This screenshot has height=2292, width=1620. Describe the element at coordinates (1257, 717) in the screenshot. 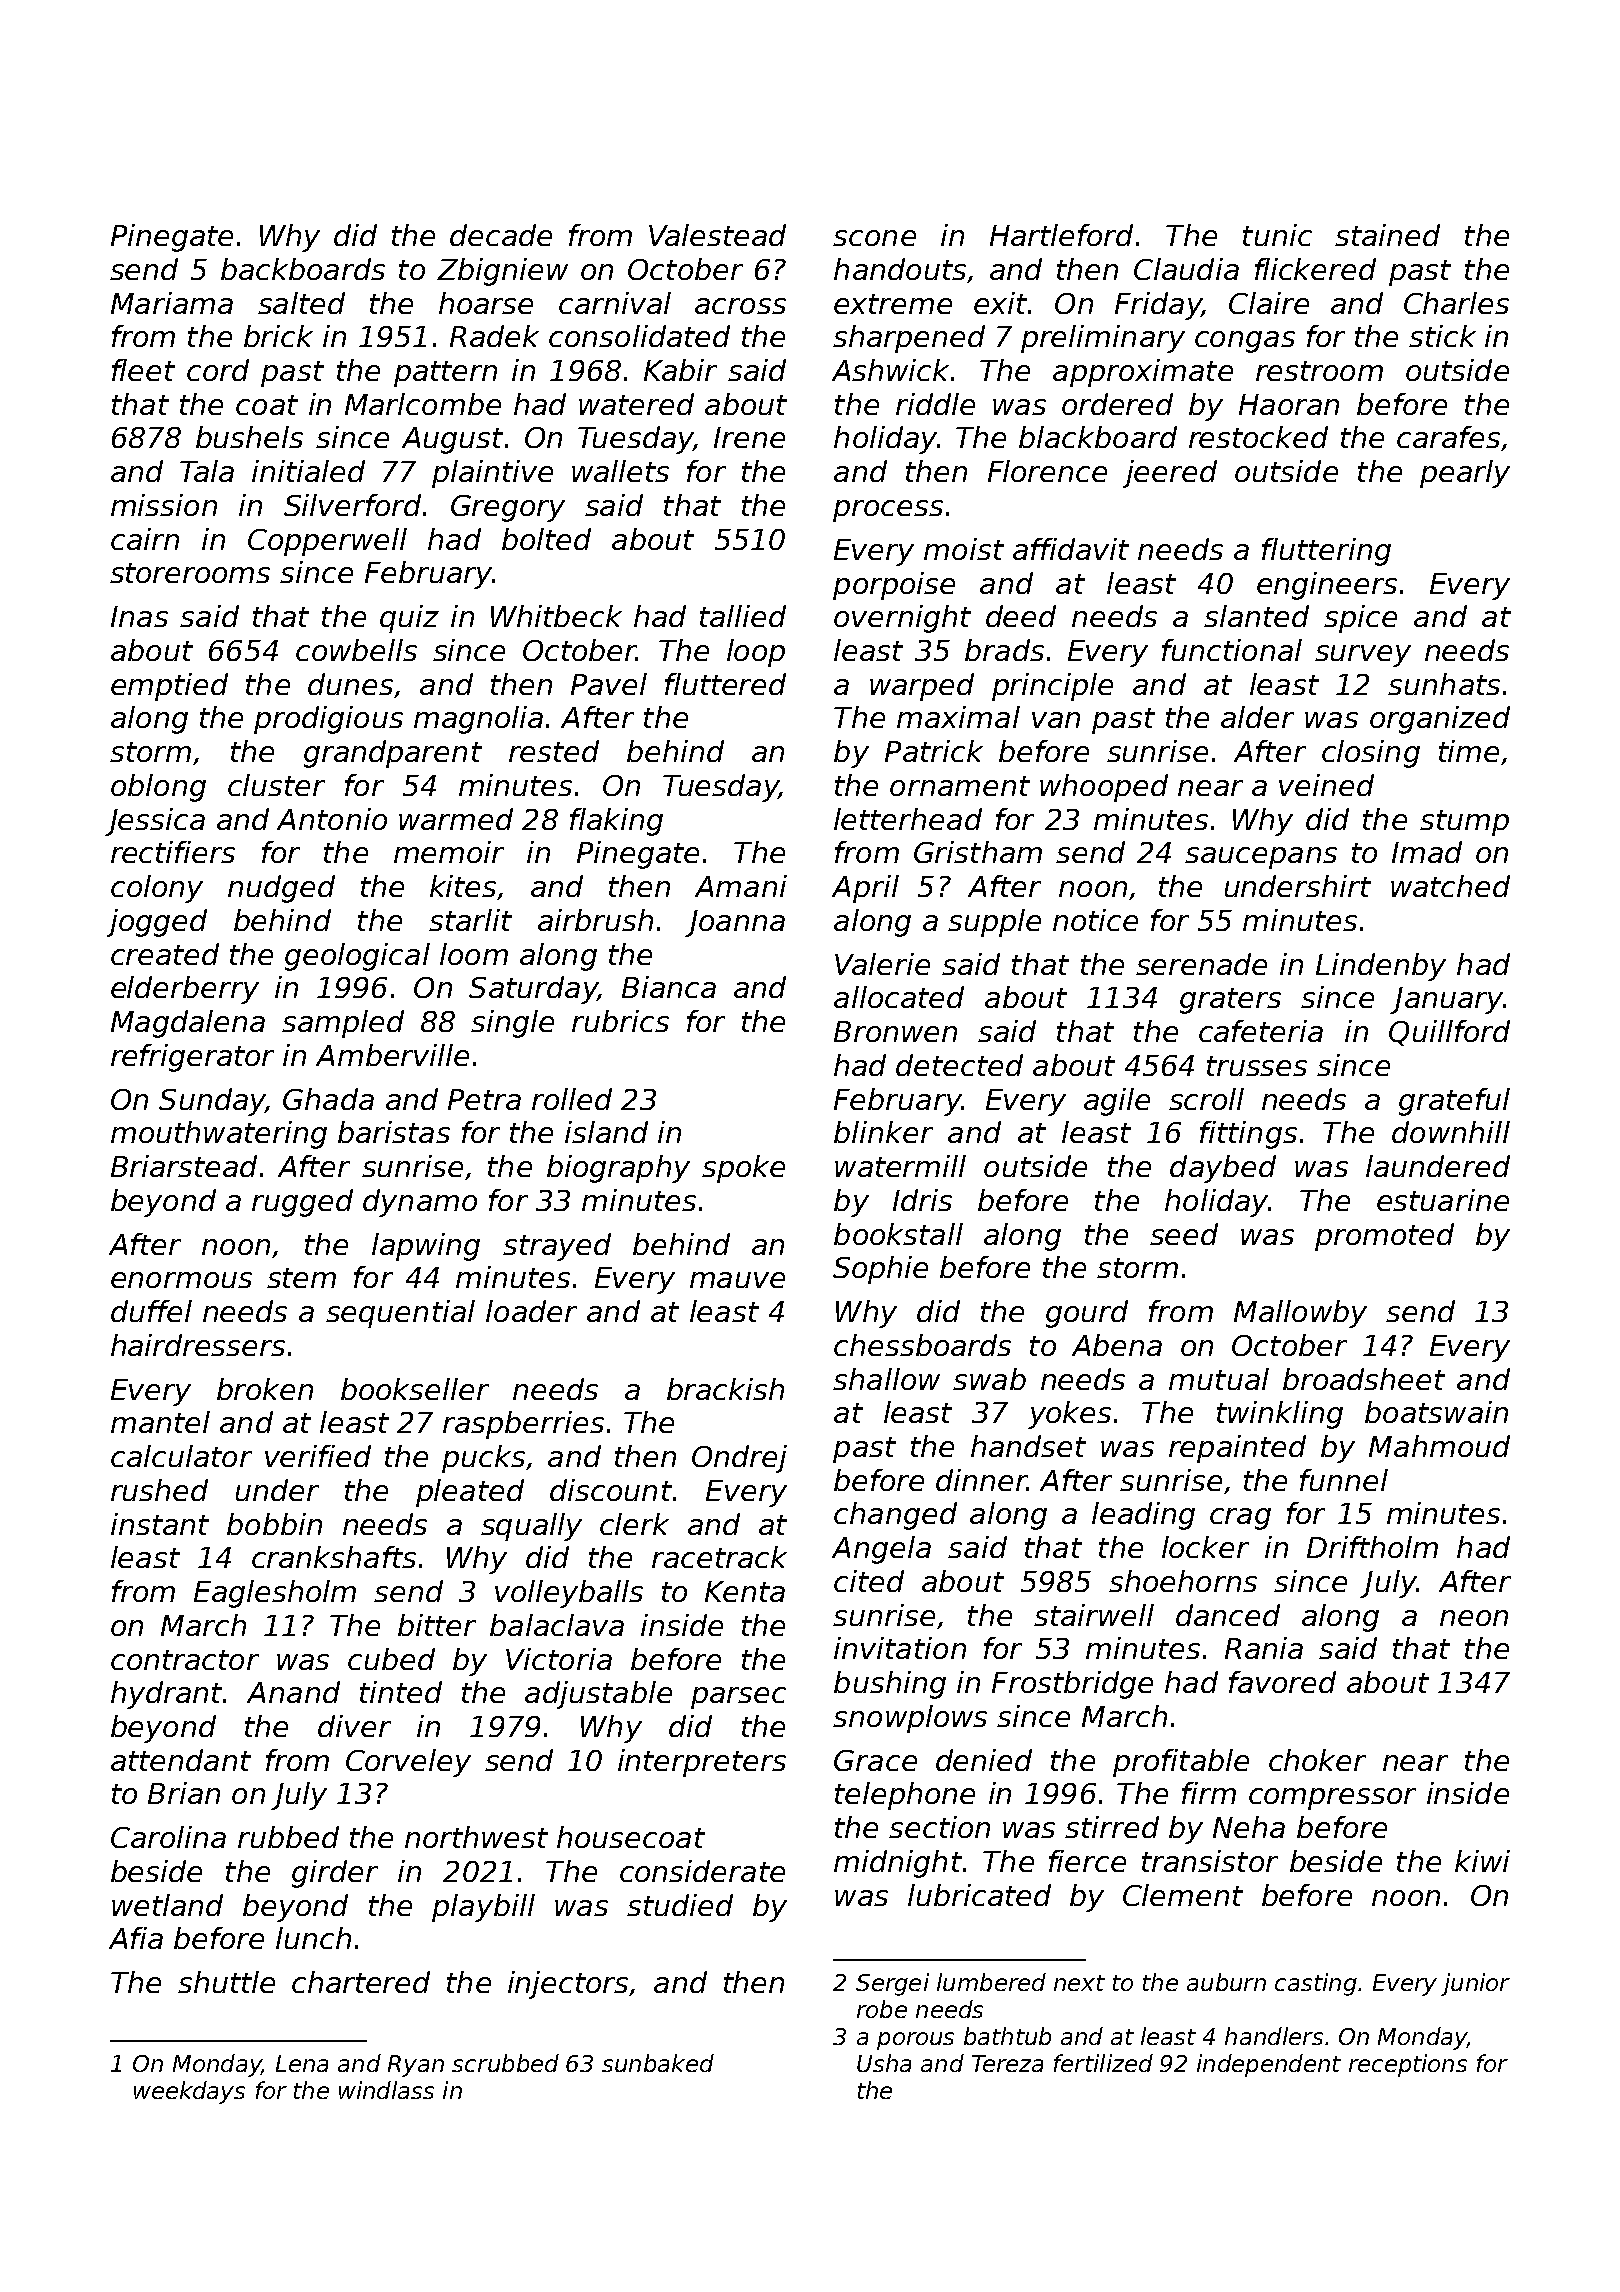

I see `alder` at that location.
